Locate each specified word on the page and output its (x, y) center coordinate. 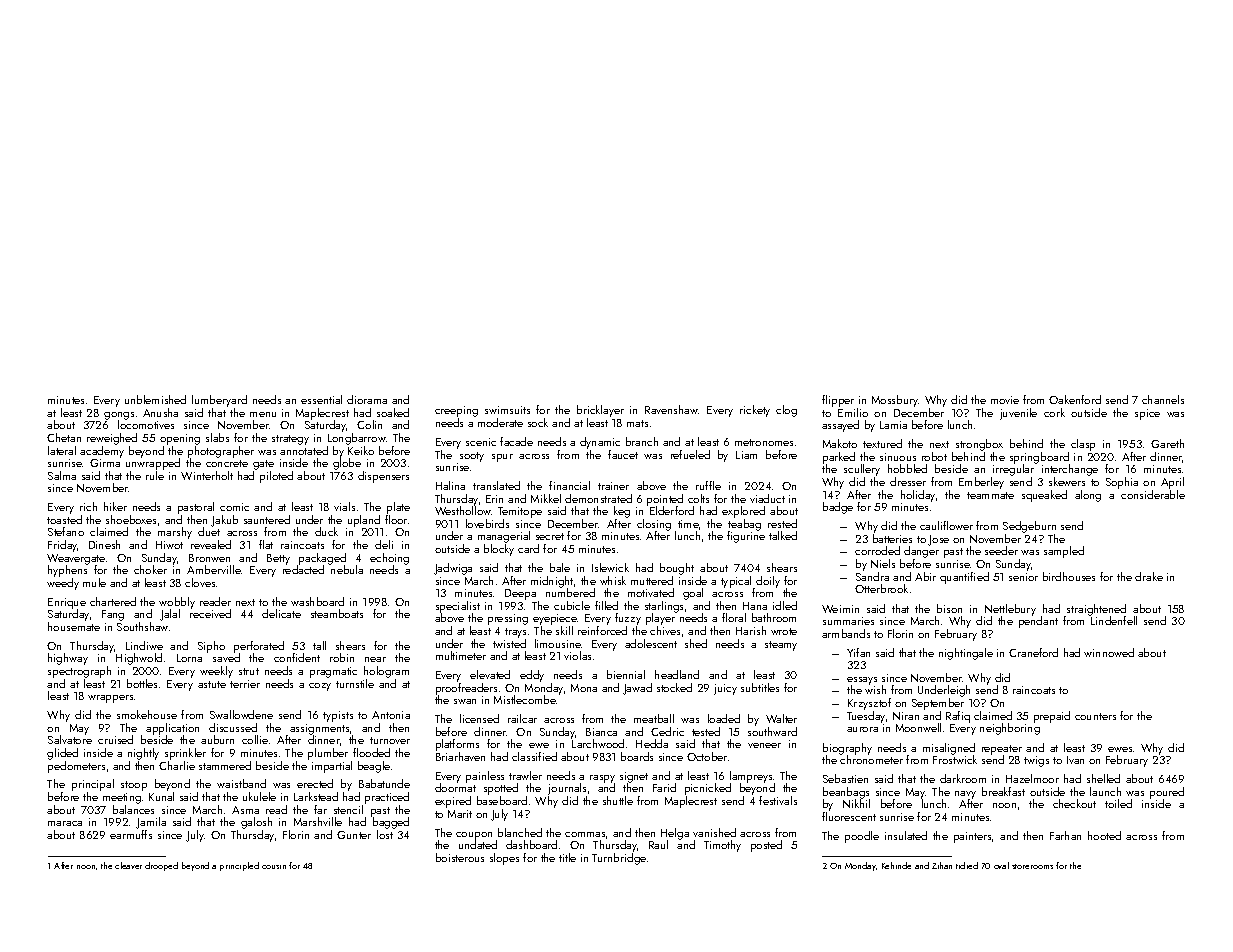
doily (768, 582)
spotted (501, 789)
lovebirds (487, 523)
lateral (62, 450)
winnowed (1109, 652)
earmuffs (131, 834)
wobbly (177, 603)
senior (1023, 577)
